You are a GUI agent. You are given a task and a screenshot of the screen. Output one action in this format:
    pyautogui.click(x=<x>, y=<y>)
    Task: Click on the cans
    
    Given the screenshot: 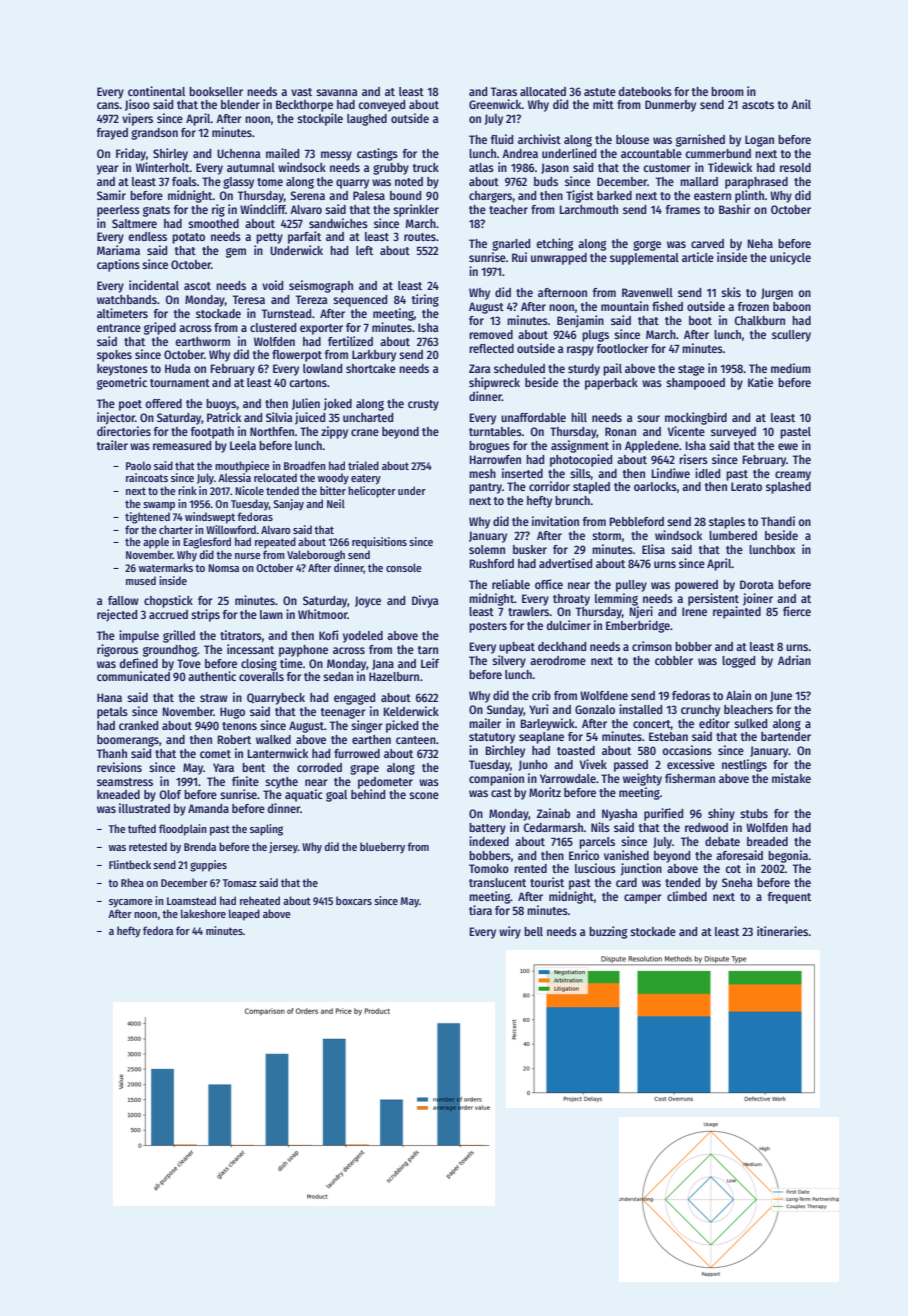 What is the action you would take?
    pyautogui.click(x=108, y=105)
